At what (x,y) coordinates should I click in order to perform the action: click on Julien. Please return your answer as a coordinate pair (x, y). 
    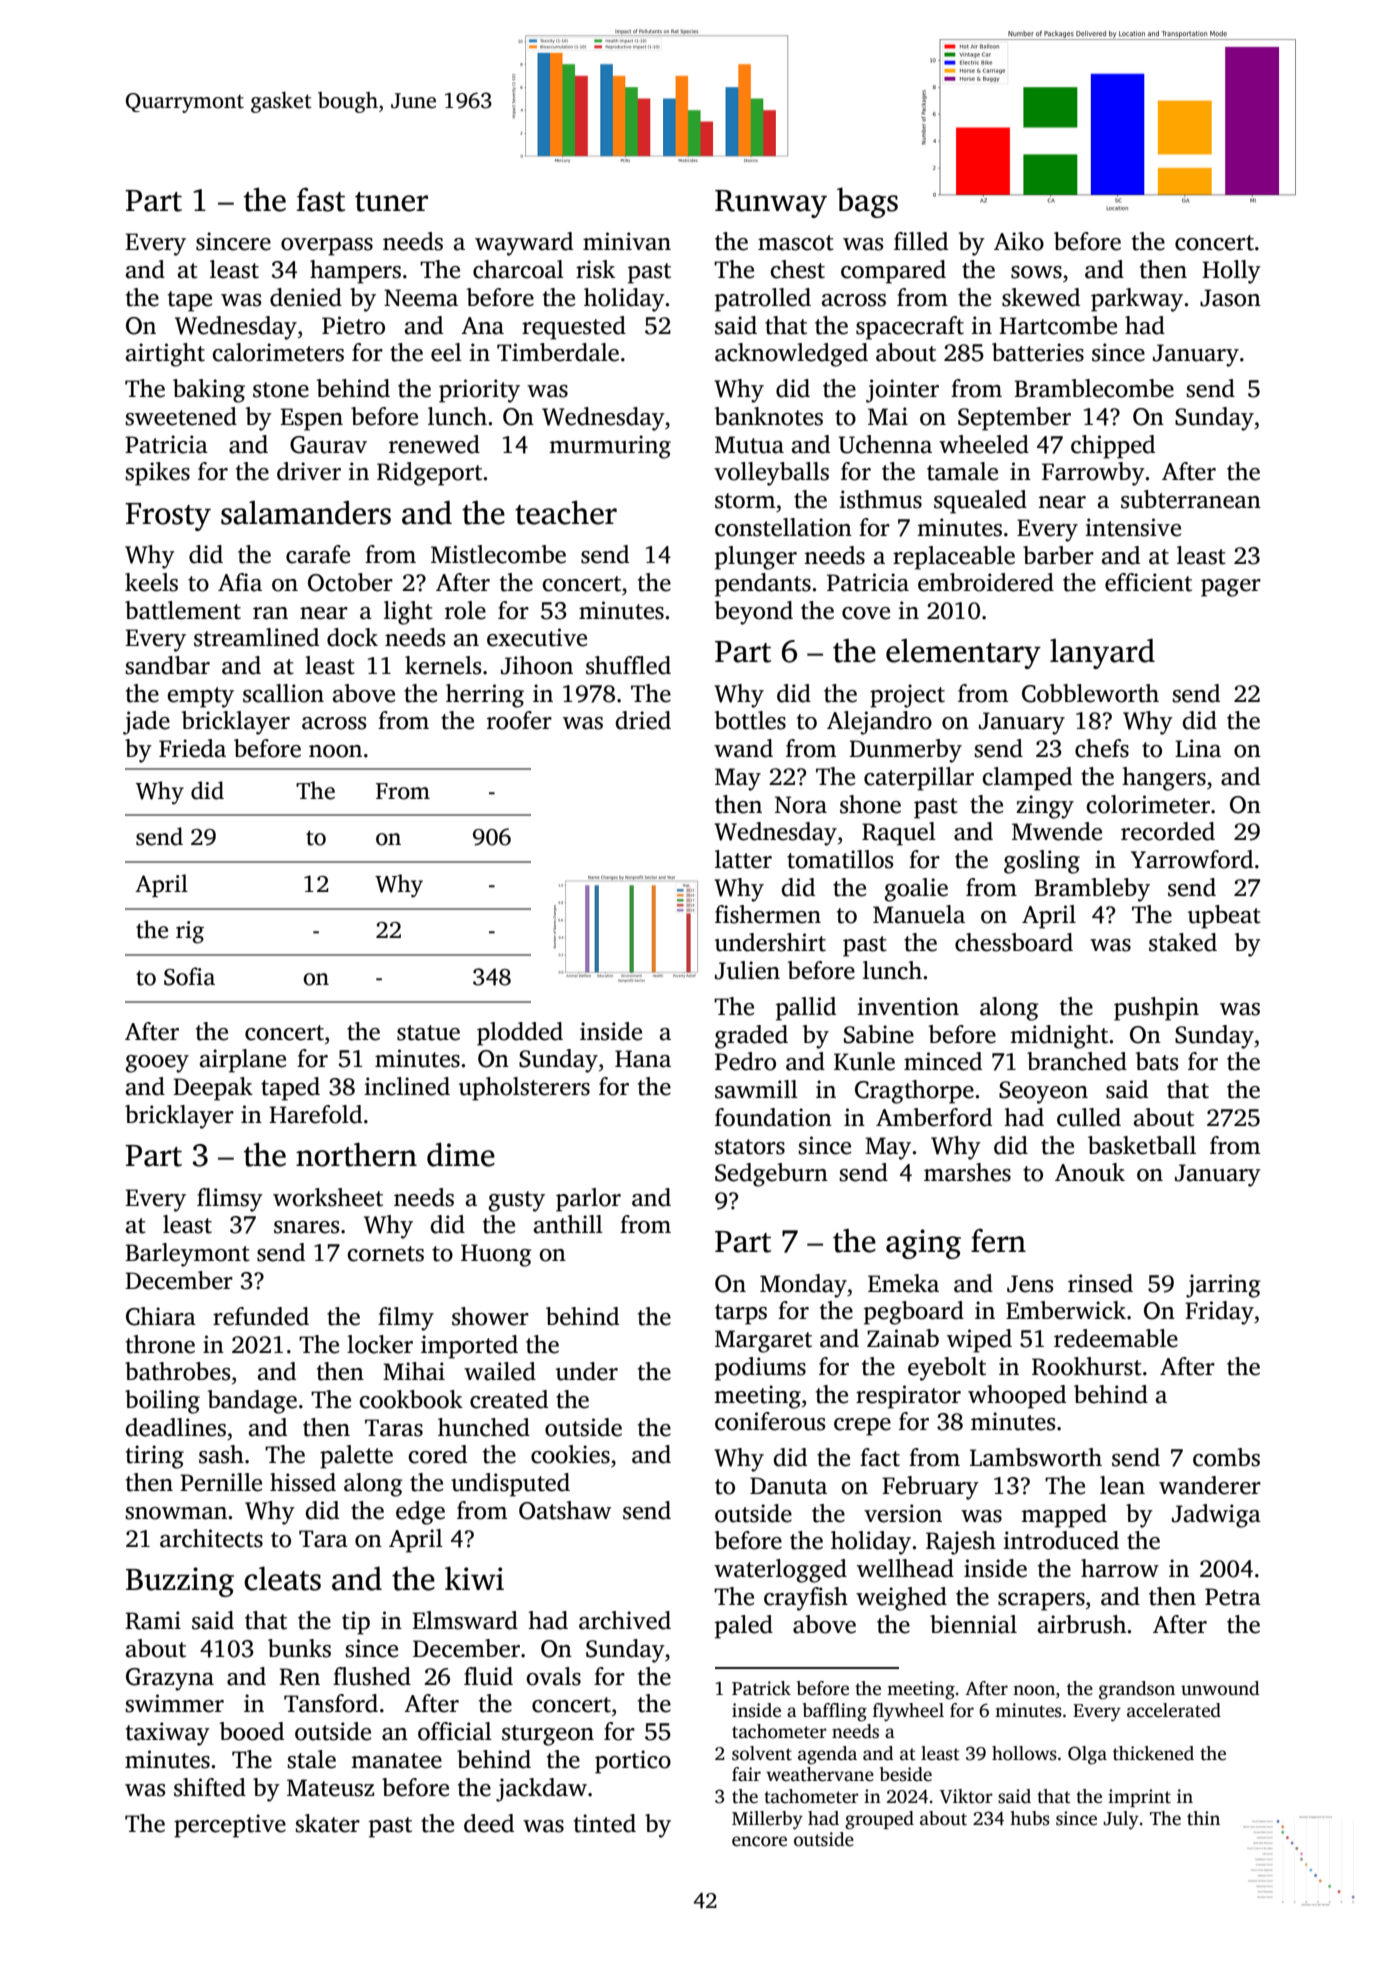
    Looking at the image, I should click on (747, 970).
